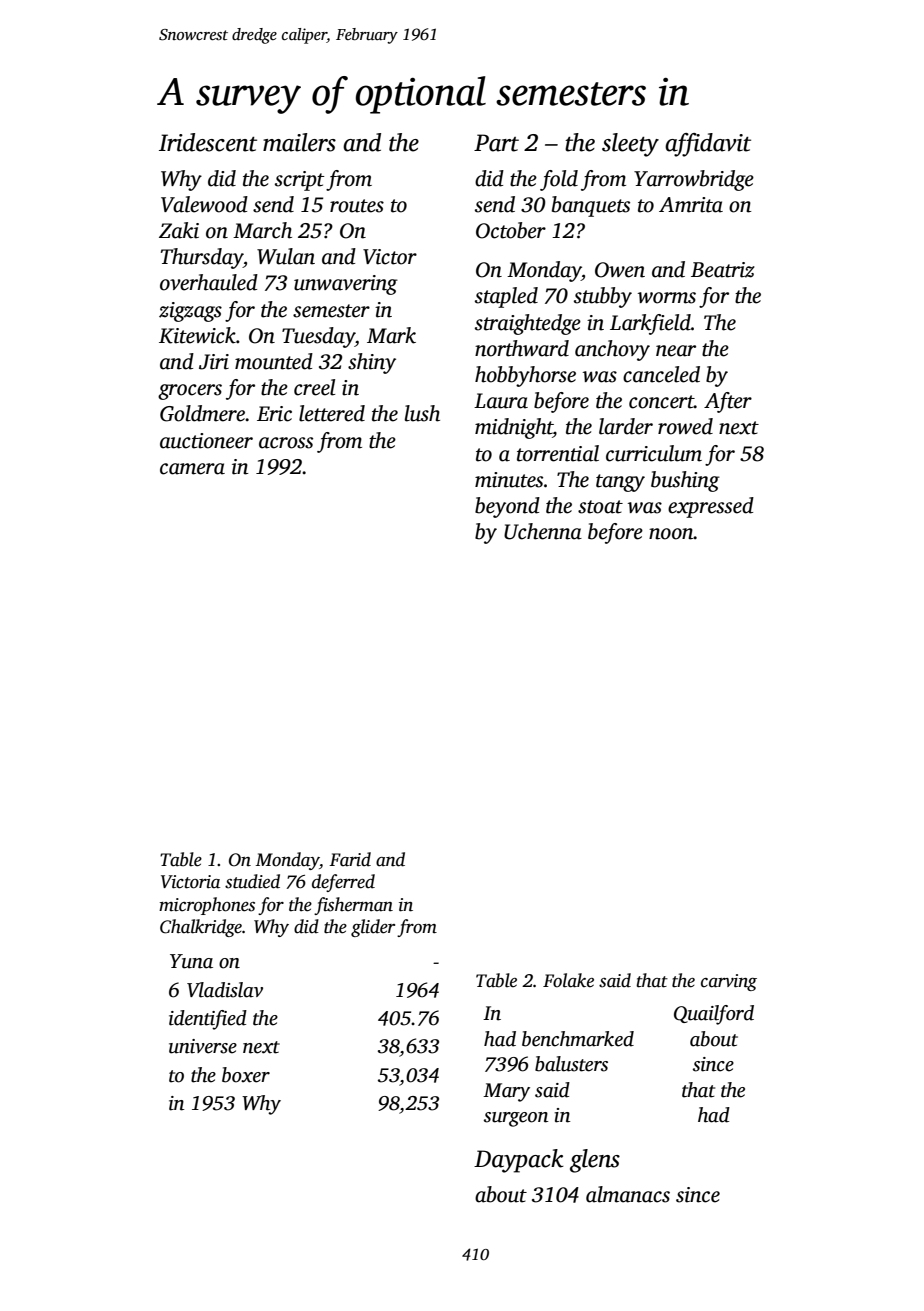 This page has height=1311, width=924. What do you see at coordinates (299, 142) in the page?
I see `mailers` at bounding box center [299, 142].
